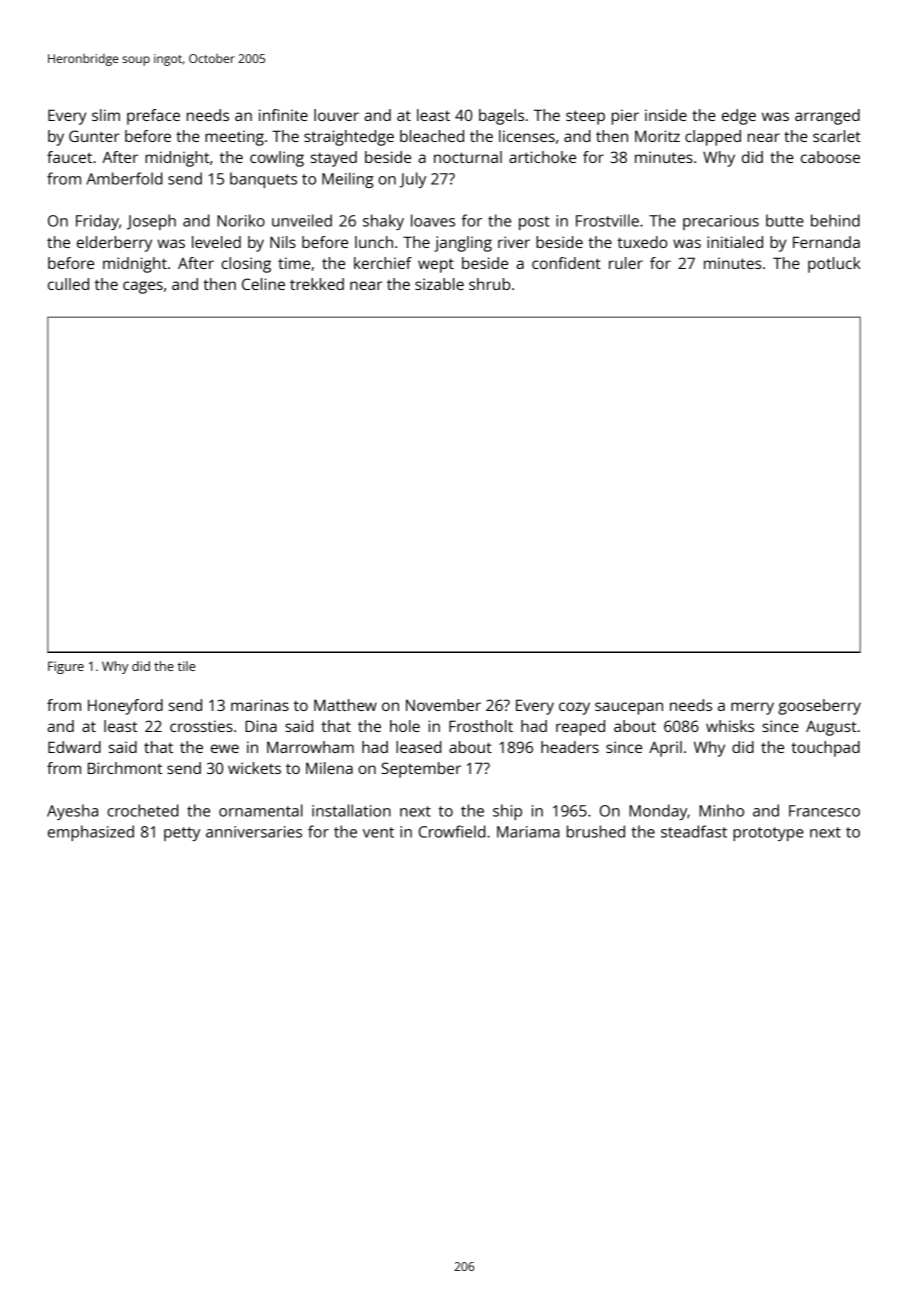 This image has width=908, height=1316. What do you see at coordinates (834, 265) in the image?
I see `potluck` at bounding box center [834, 265].
